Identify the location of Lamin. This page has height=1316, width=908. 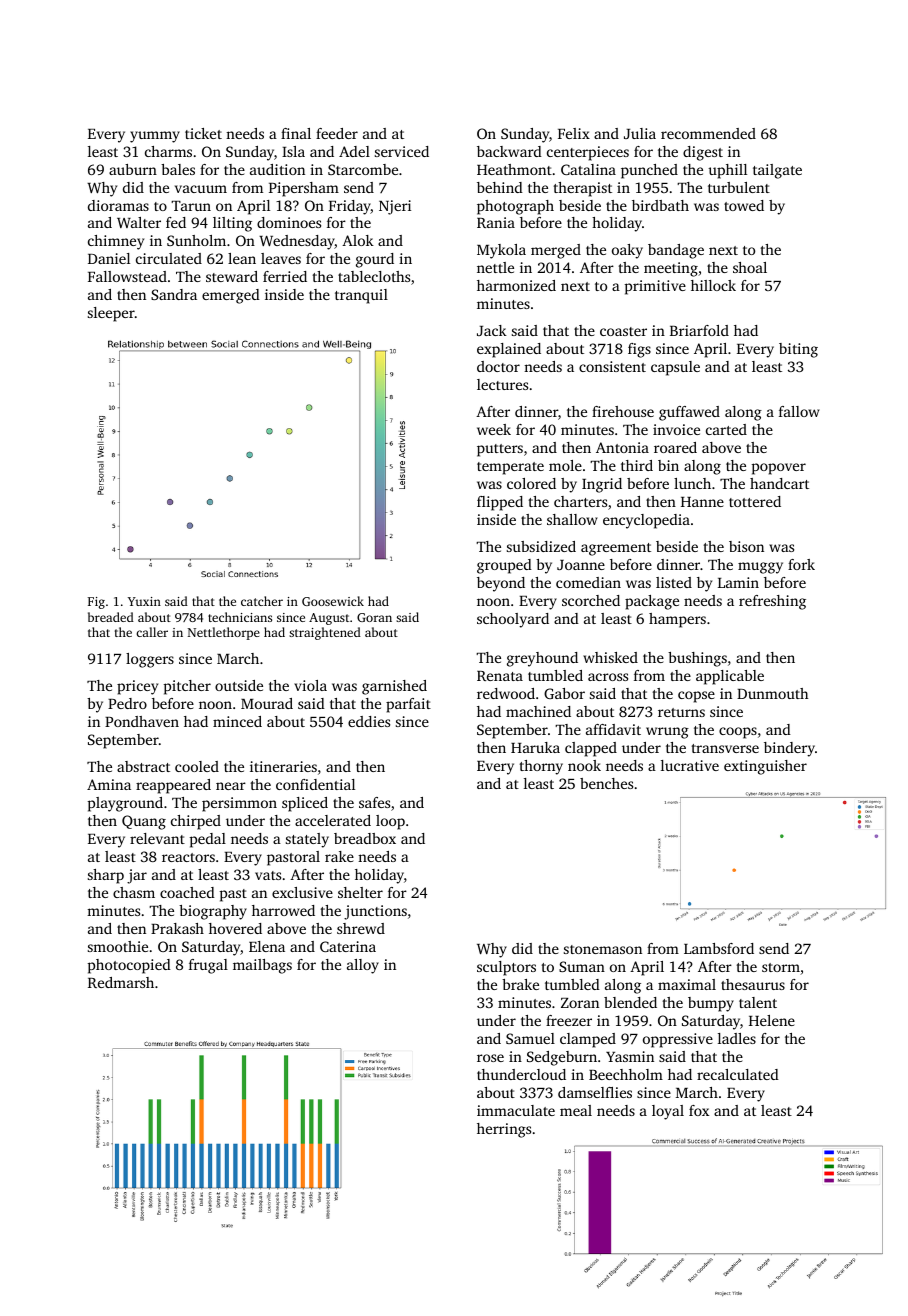
(738, 582).
